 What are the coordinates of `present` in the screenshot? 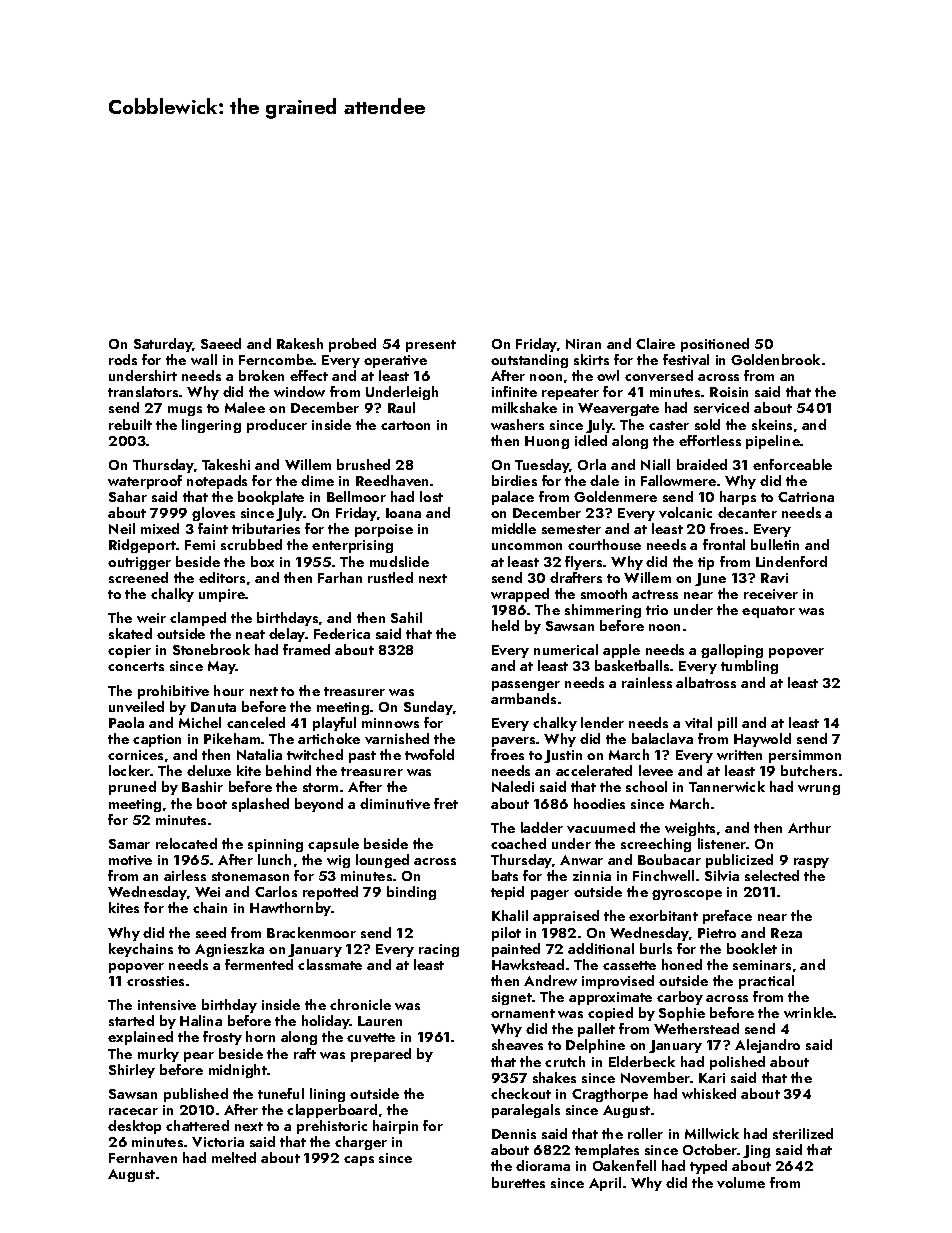 It's located at (431, 346).
